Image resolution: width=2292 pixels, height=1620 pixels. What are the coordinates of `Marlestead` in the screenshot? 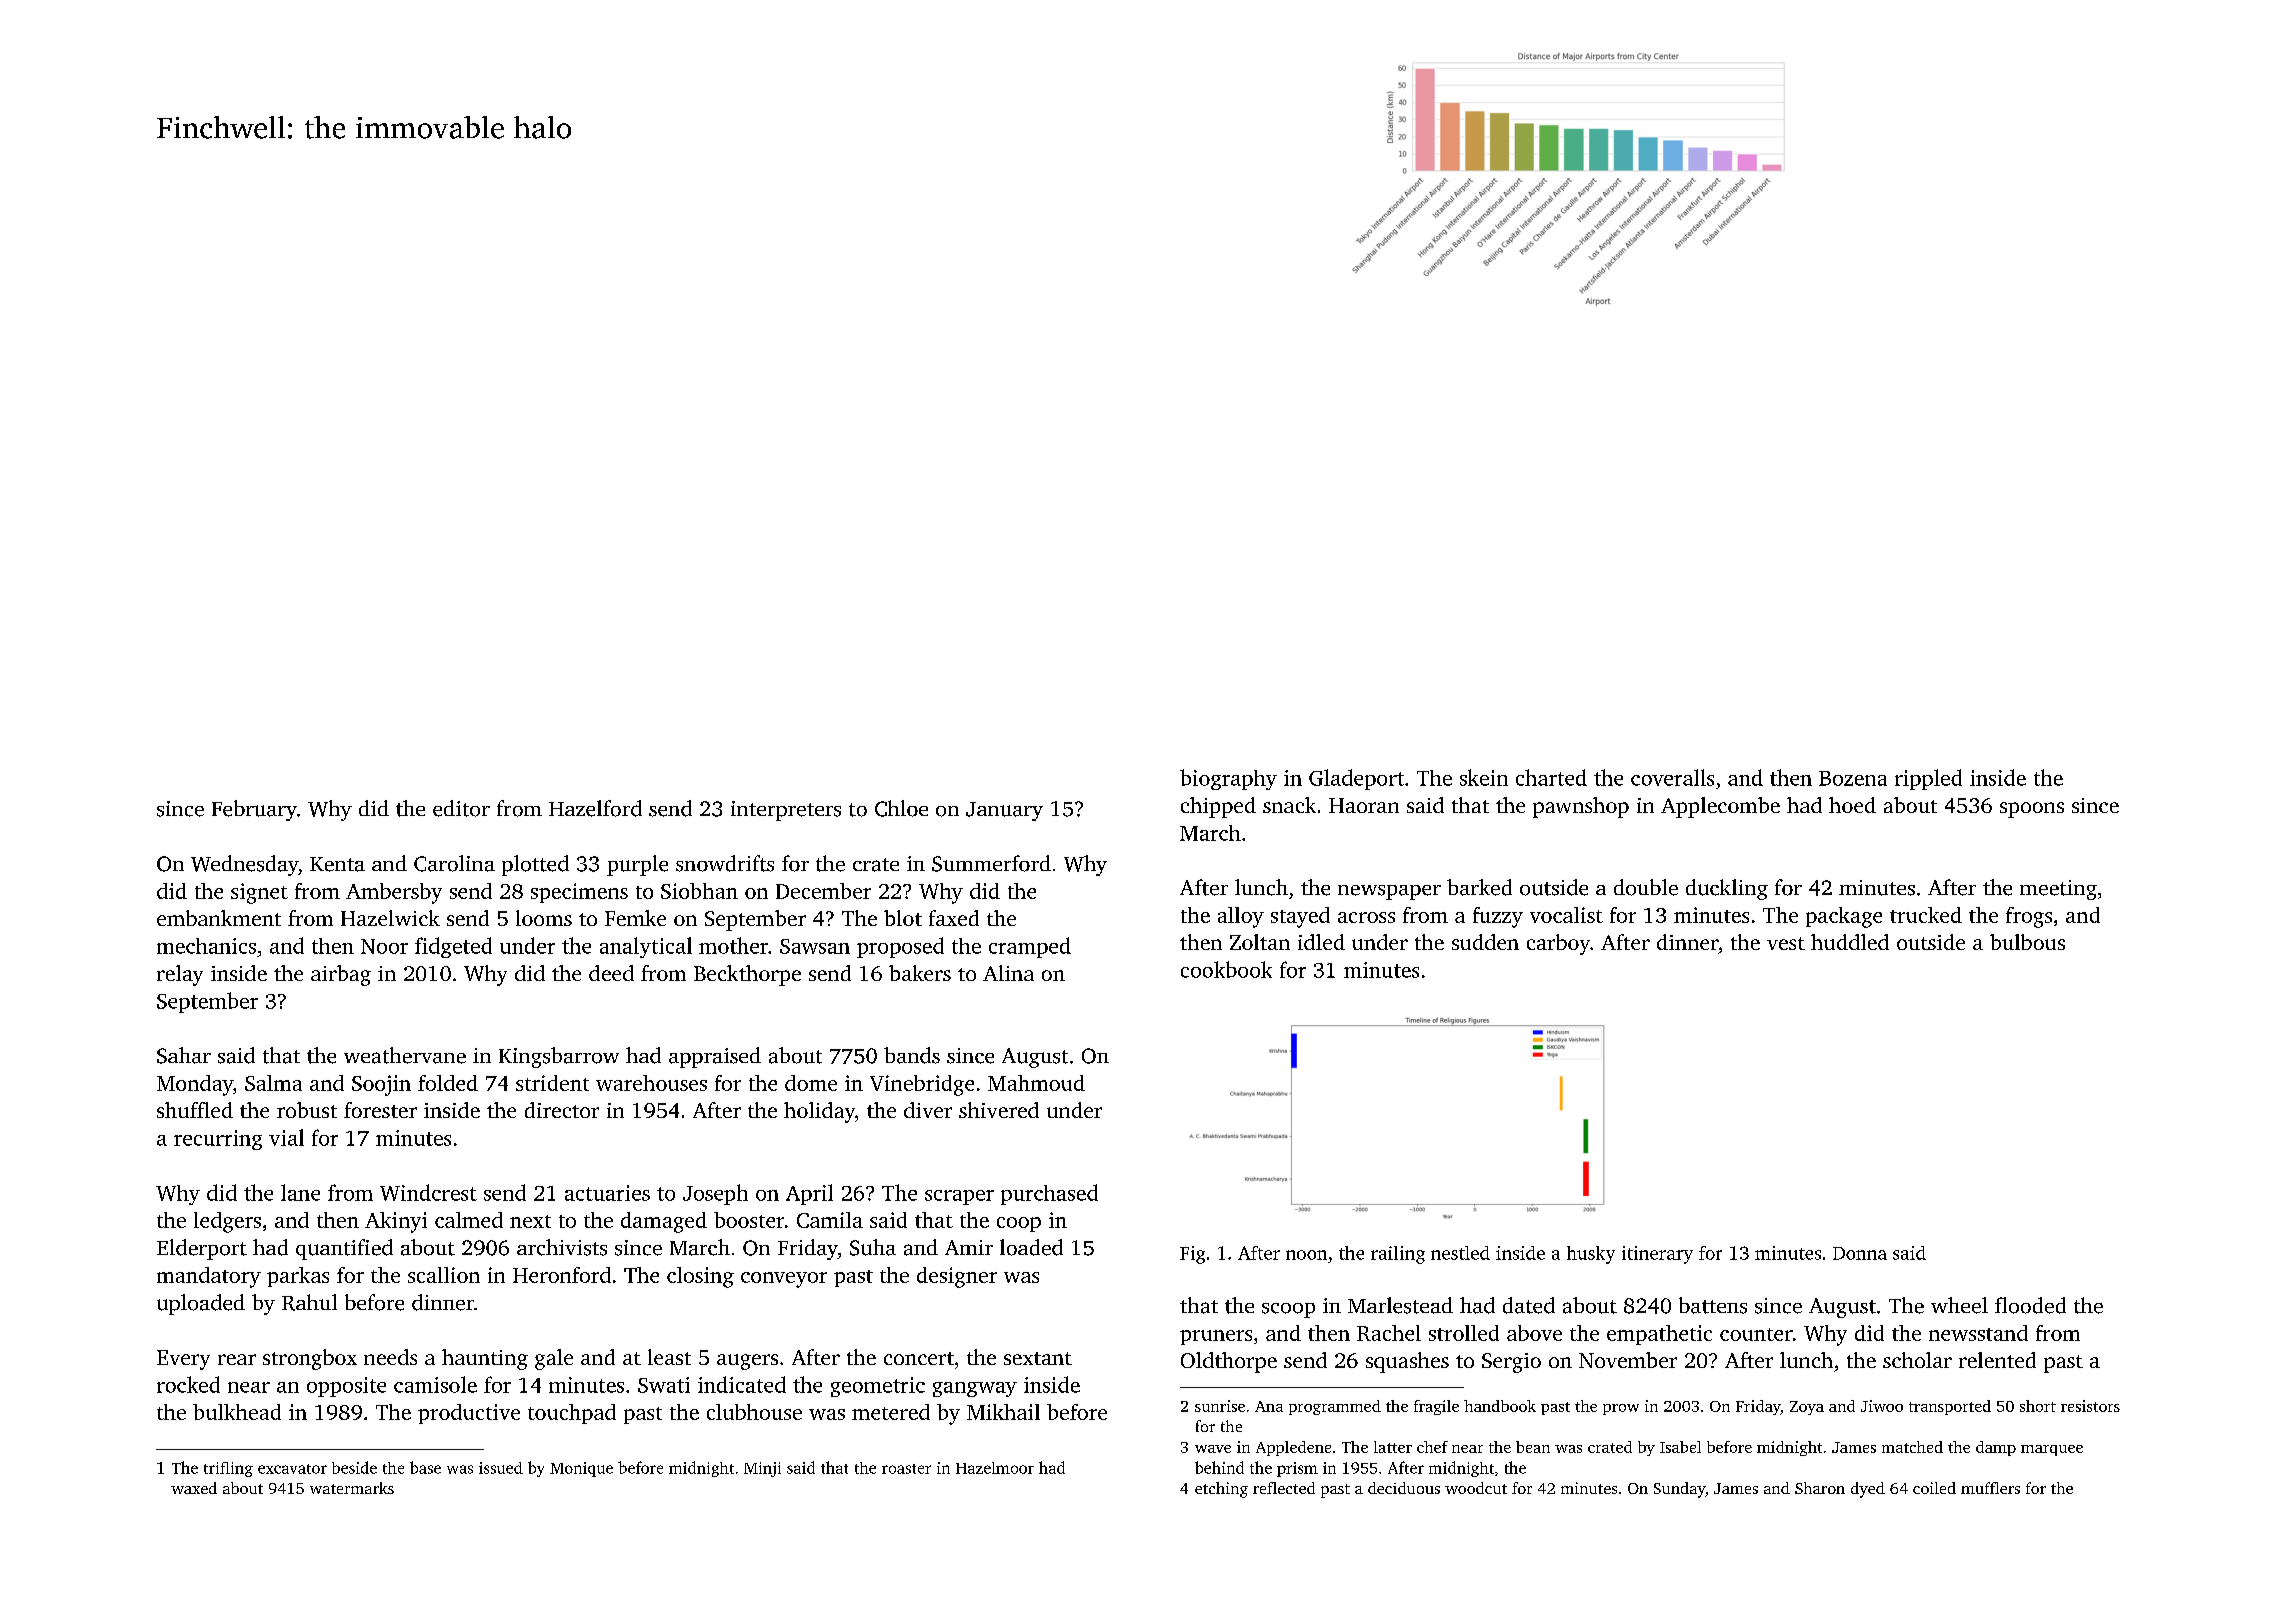 It's located at (1400, 1305).
